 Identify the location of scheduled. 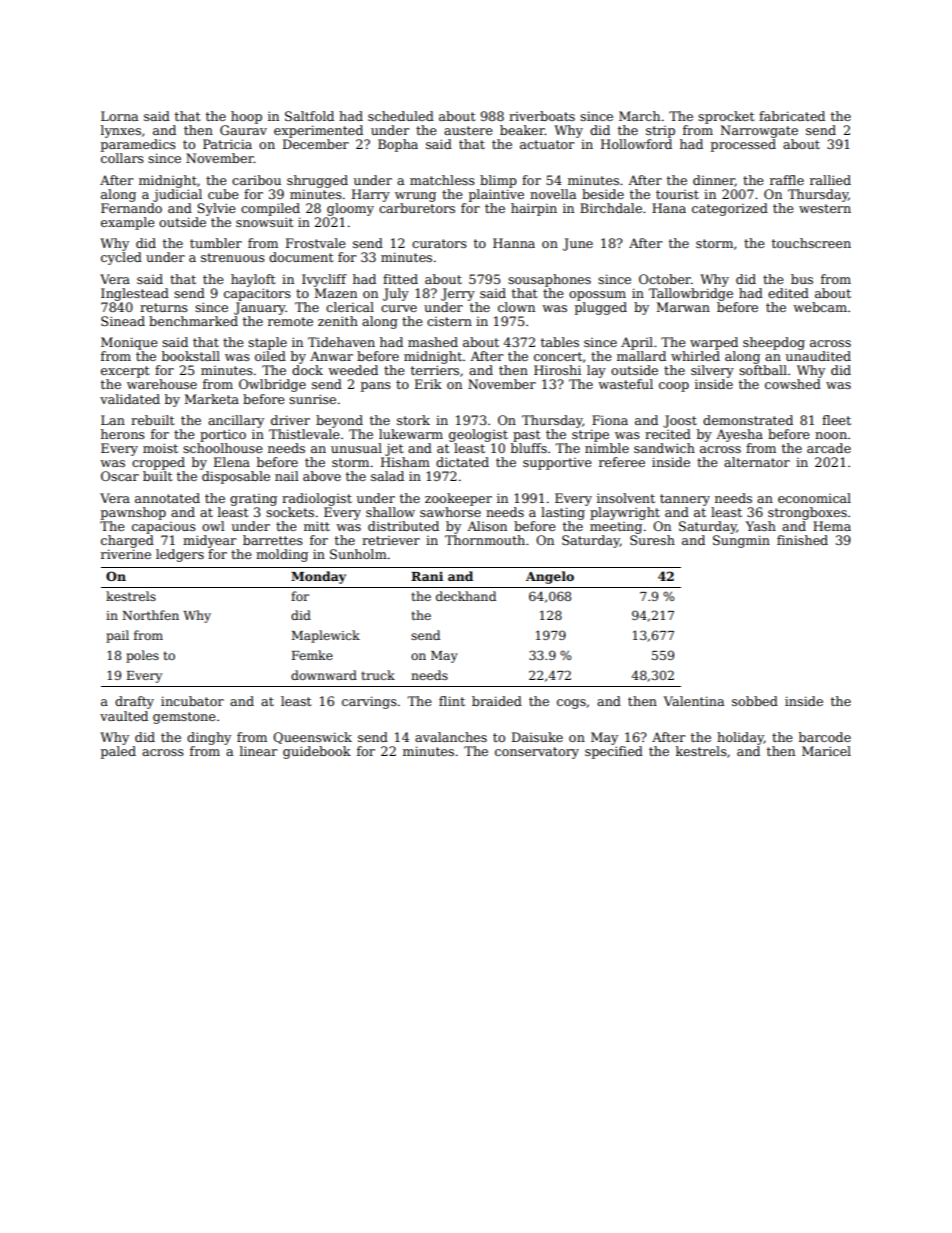
(401, 116).
